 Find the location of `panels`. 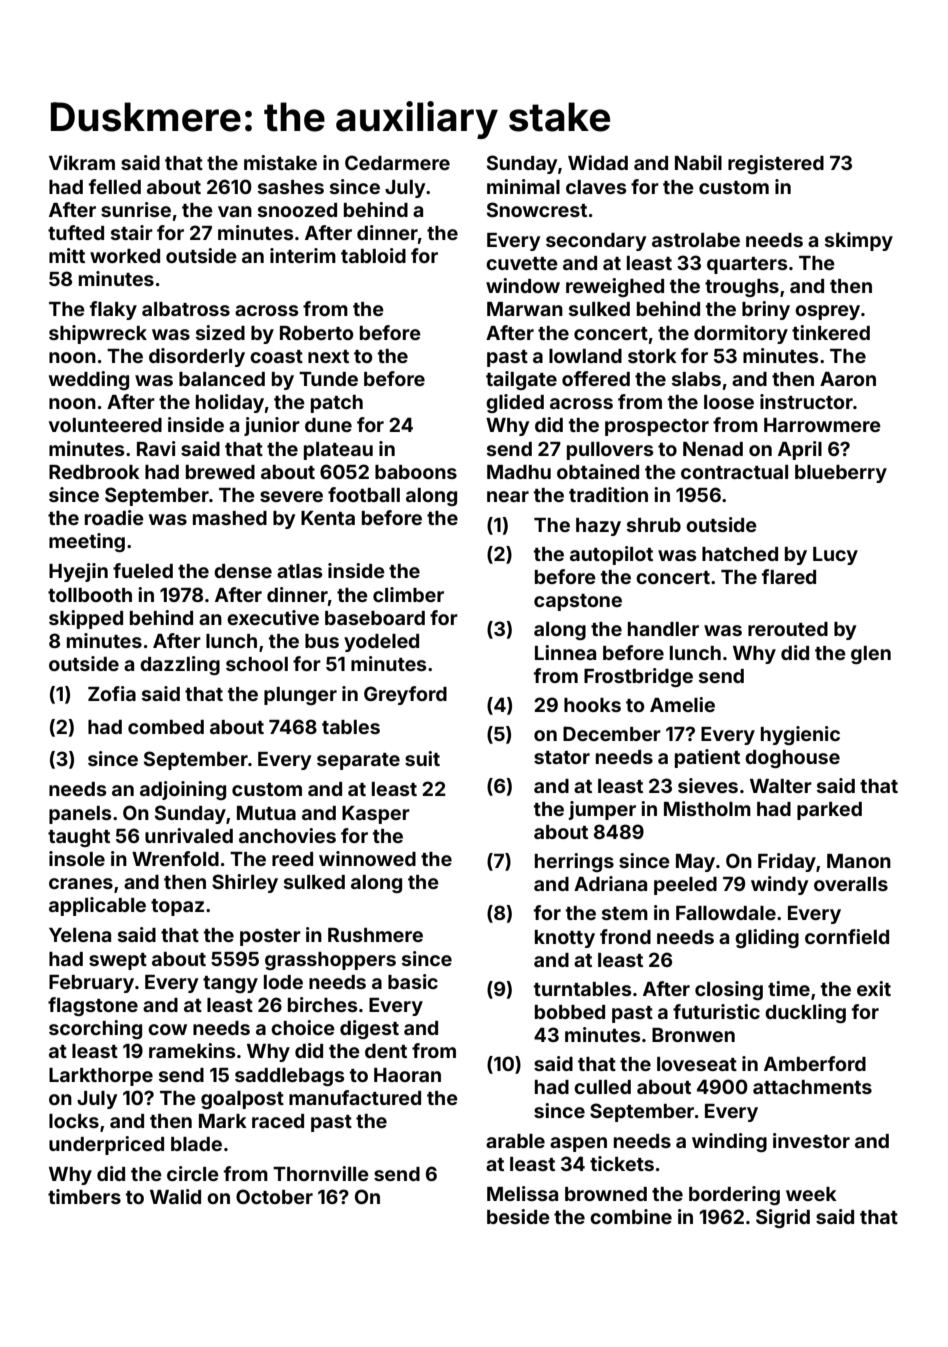

panels is located at coordinates (80, 815).
